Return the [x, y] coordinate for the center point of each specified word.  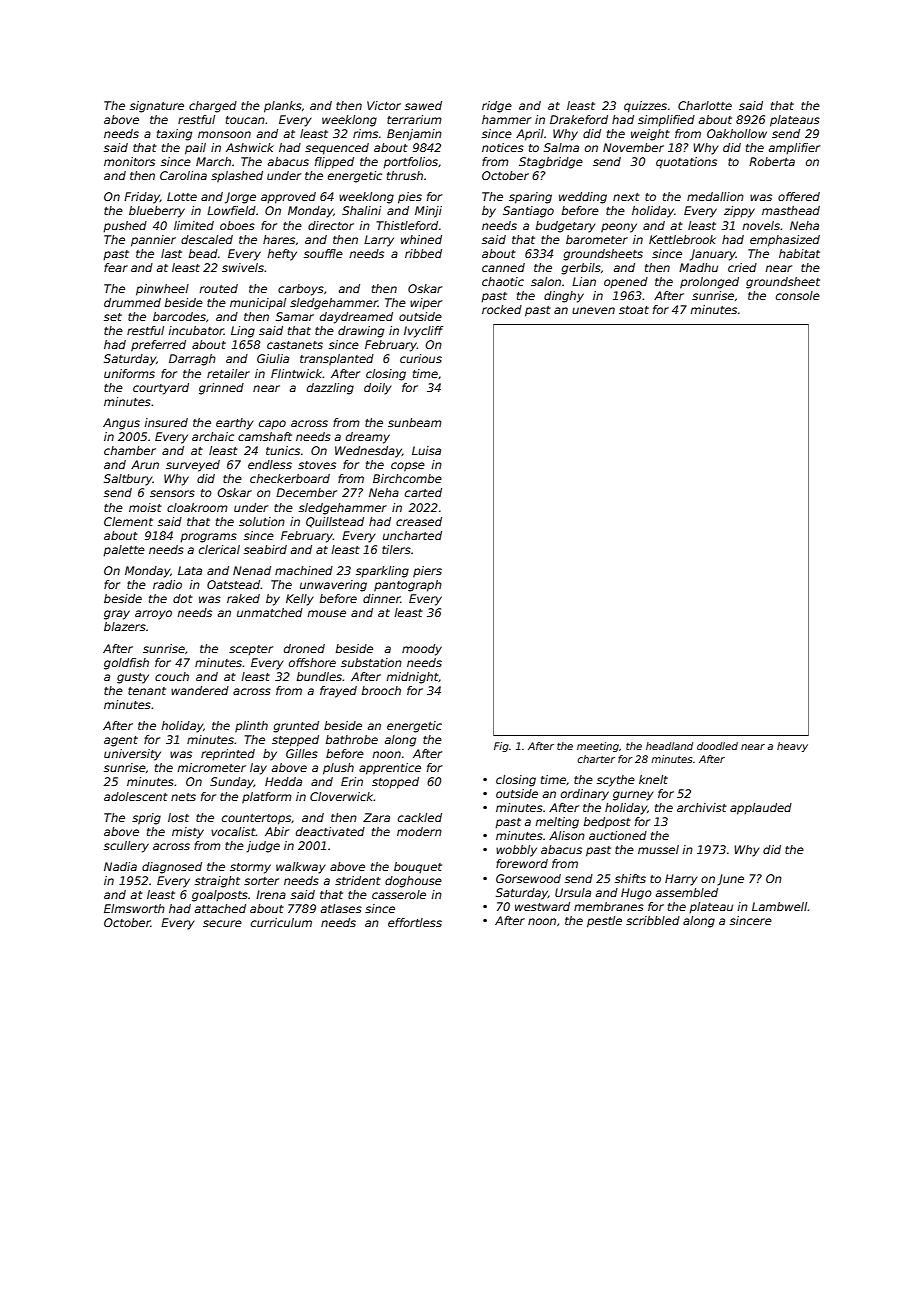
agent [121, 741]
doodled [717, 746]
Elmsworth [134, 908]
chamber [130, 450]
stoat [634, 310]
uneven [593, 310]
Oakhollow [737, 133]
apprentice [390, 769]
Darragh [192, 360]
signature [157, 107]
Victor [384, 105]
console [798, 295]
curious [421, 358]
